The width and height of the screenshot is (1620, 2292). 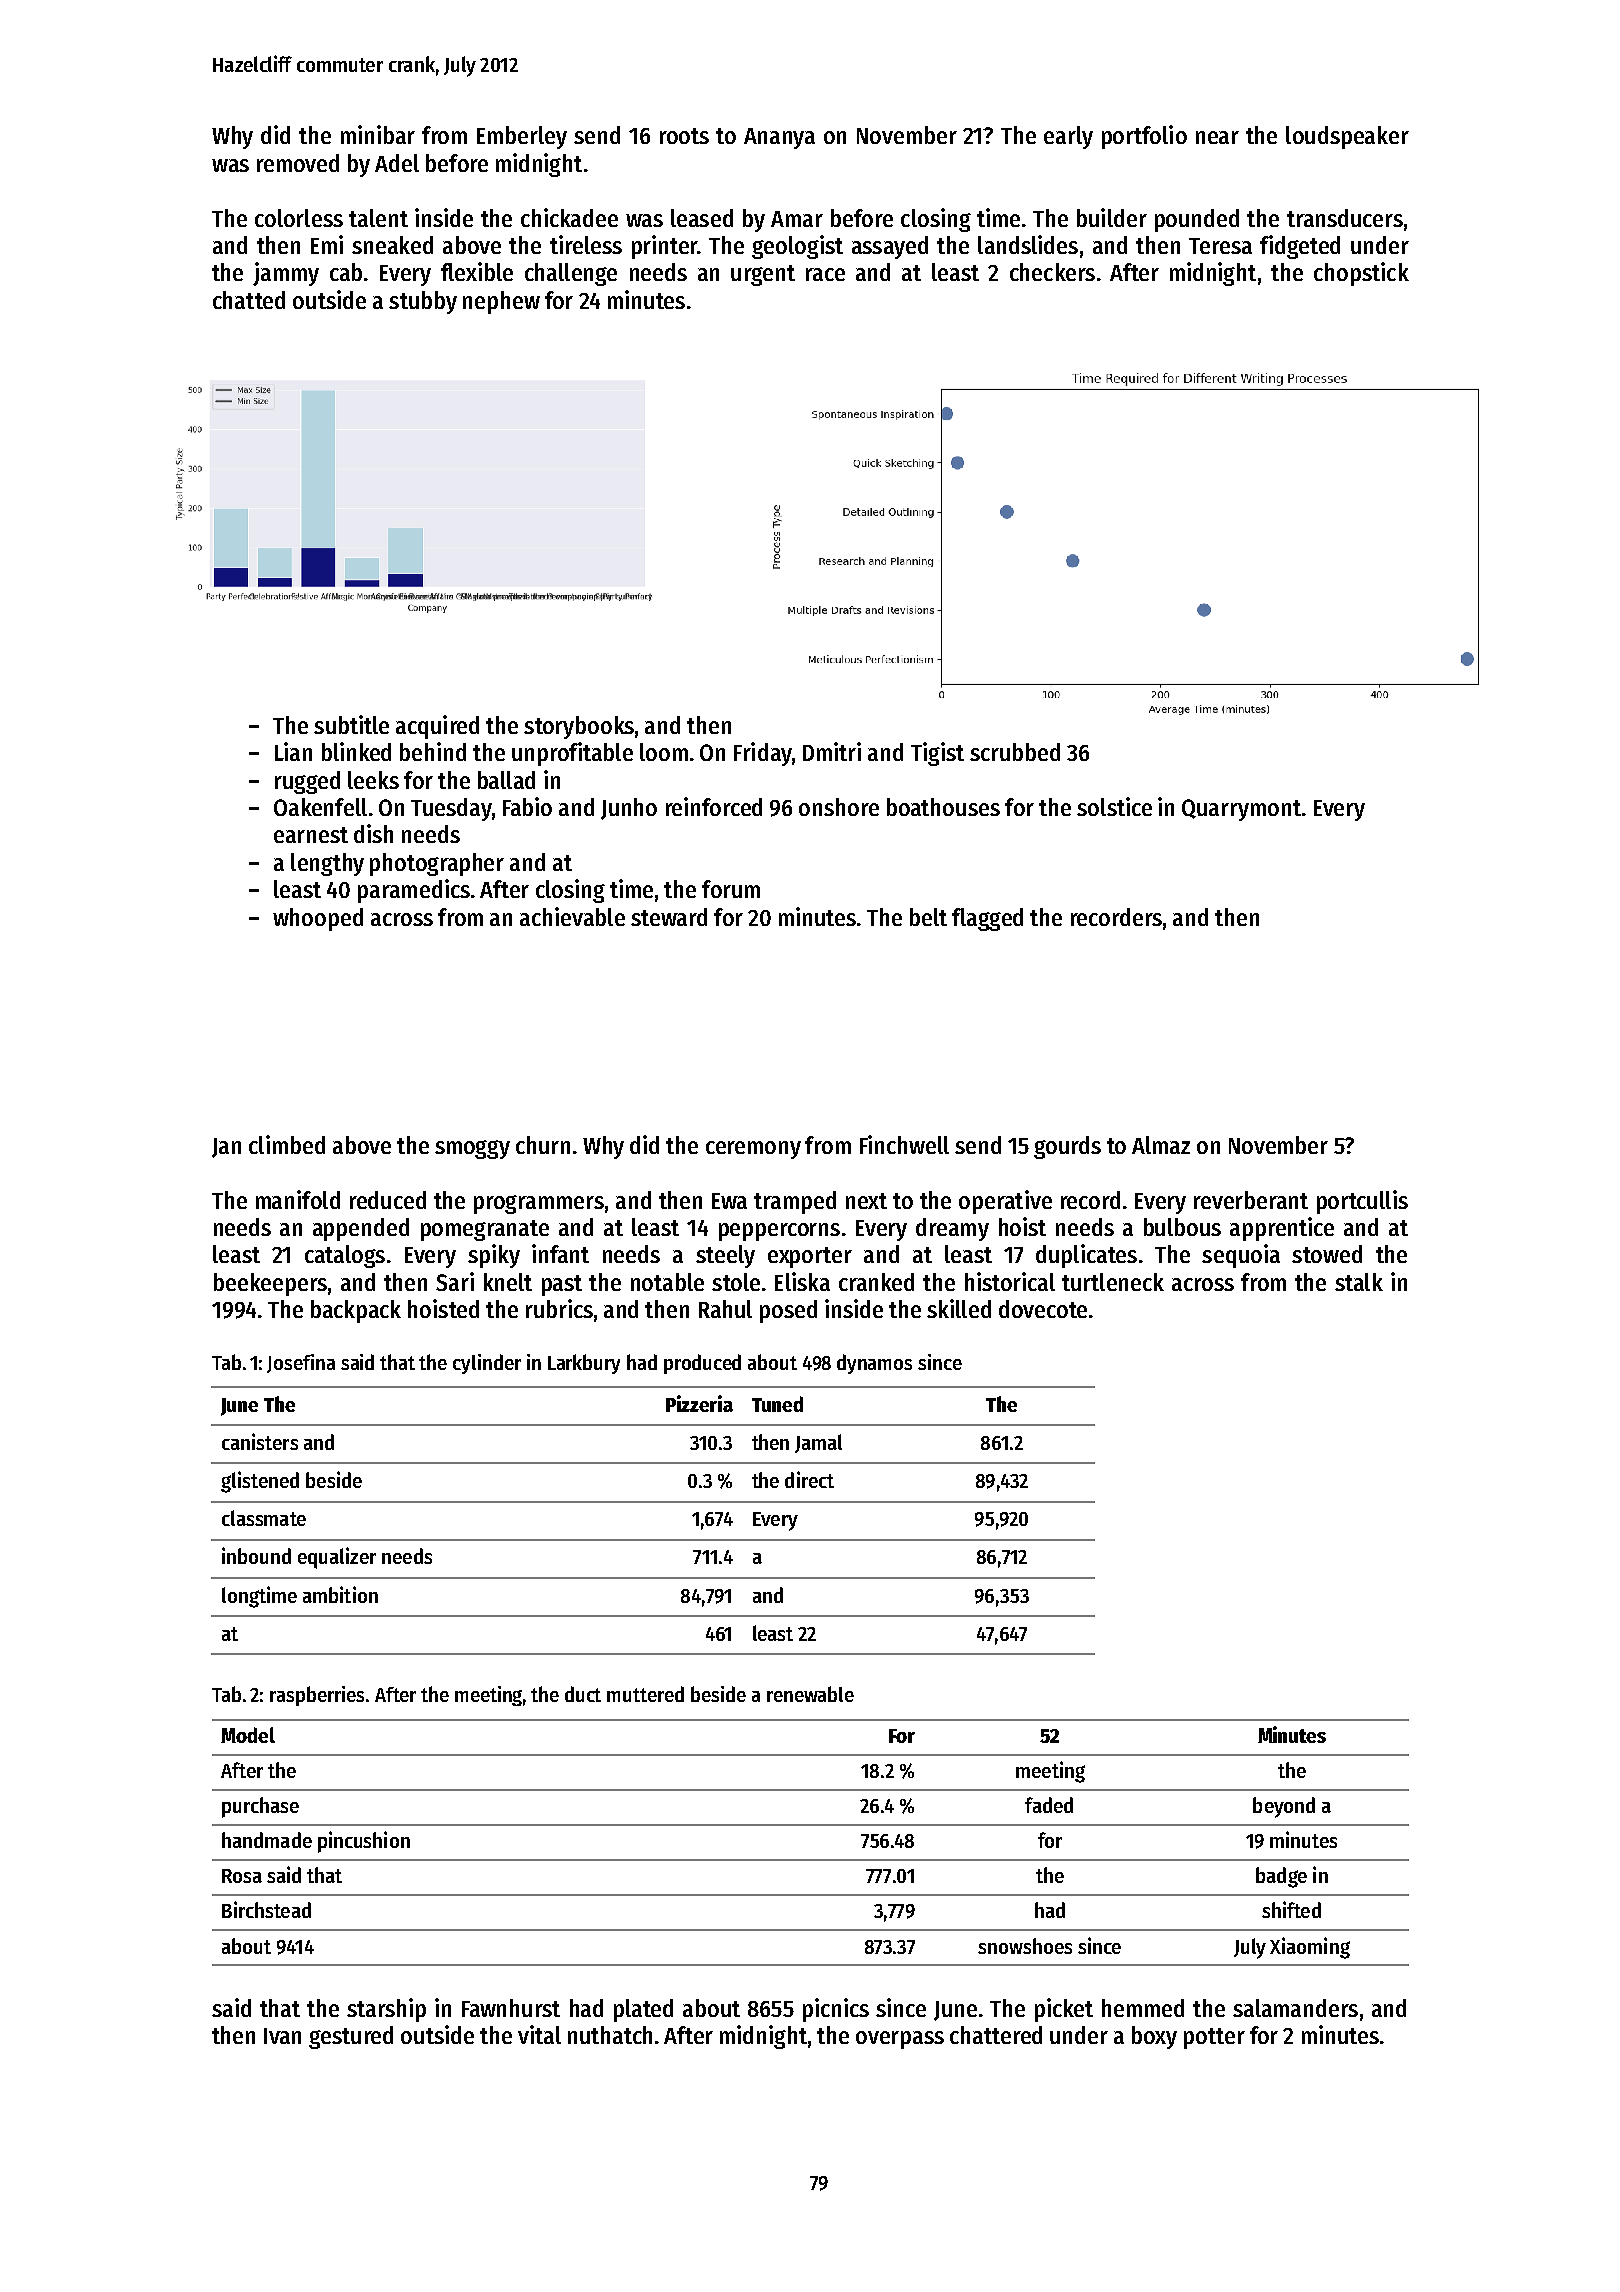 What do you see at coordinates (378, 218) in the screenshot?
I see `talent` at bounding box center [378, 218].
